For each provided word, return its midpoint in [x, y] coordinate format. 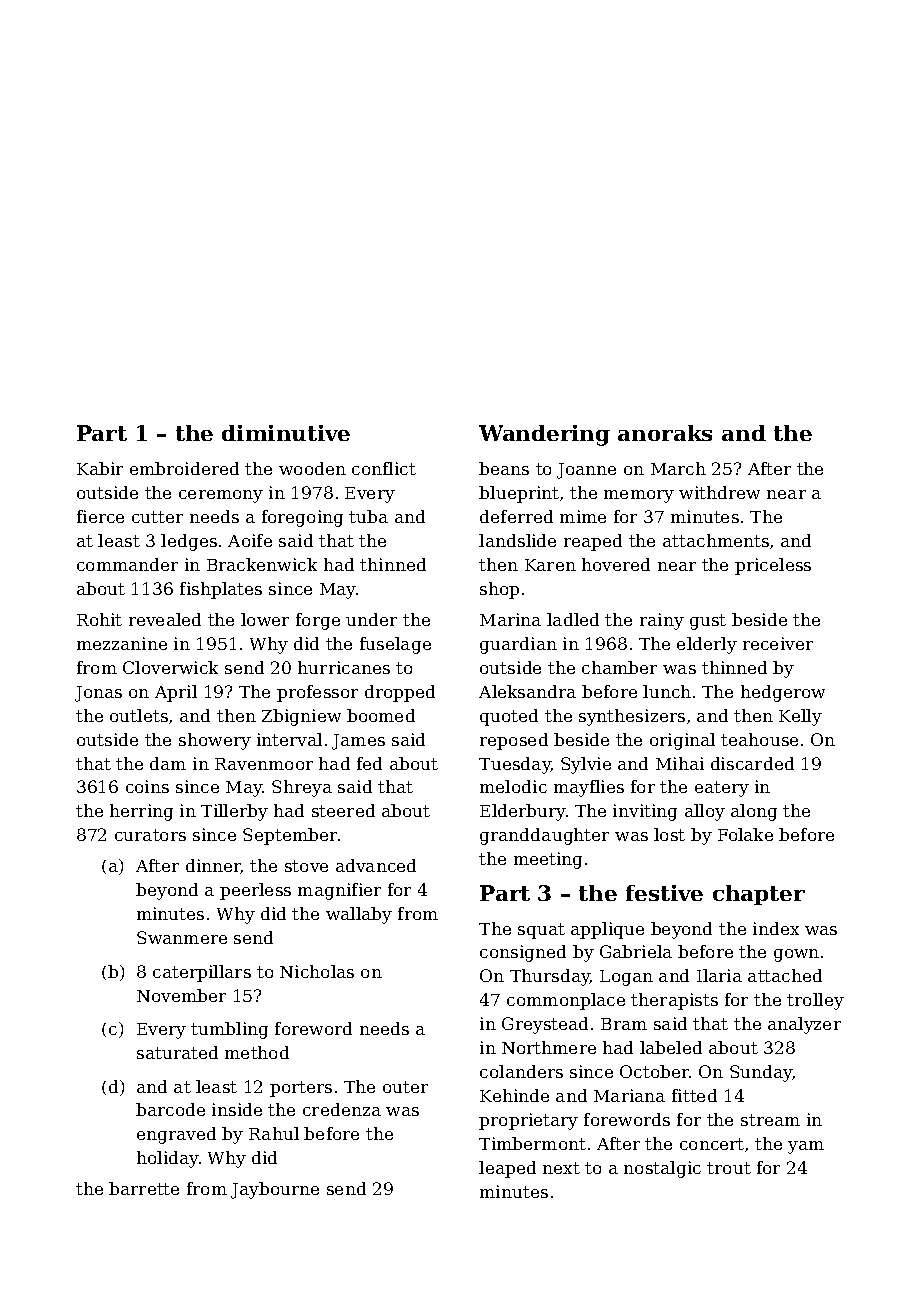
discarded [752, 763]
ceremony [221, 496]
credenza [342, 1109]
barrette [144, 1188]
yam [806, 1147]
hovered [616, 564]
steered [343, 810]
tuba [368, 516]
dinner [213, 866]
